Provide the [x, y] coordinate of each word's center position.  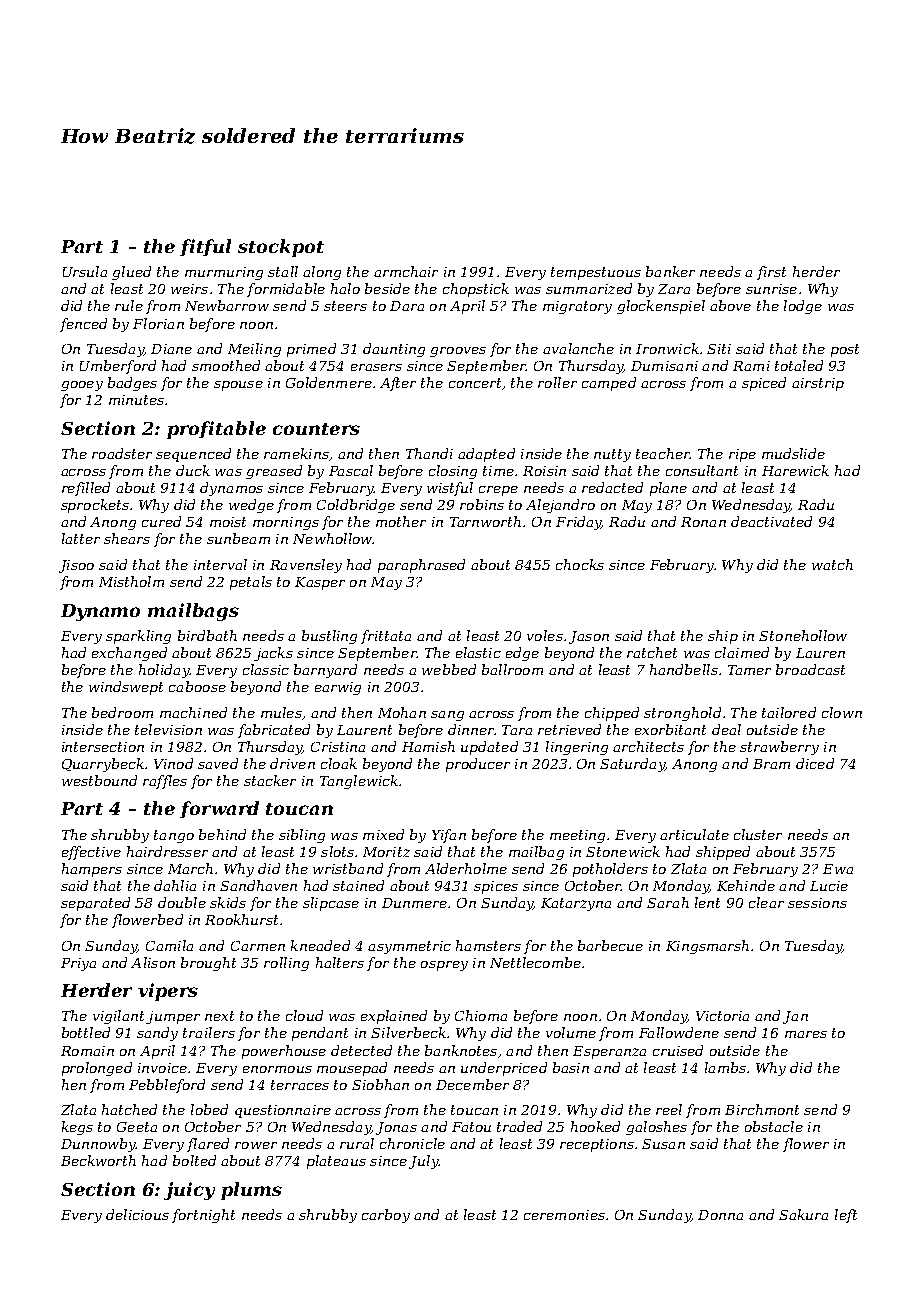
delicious [137, 1214]
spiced [764, 384]
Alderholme [466, 868]
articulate [694, 834]
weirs [189, 289]
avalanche [578, 348]
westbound [99, 780]
